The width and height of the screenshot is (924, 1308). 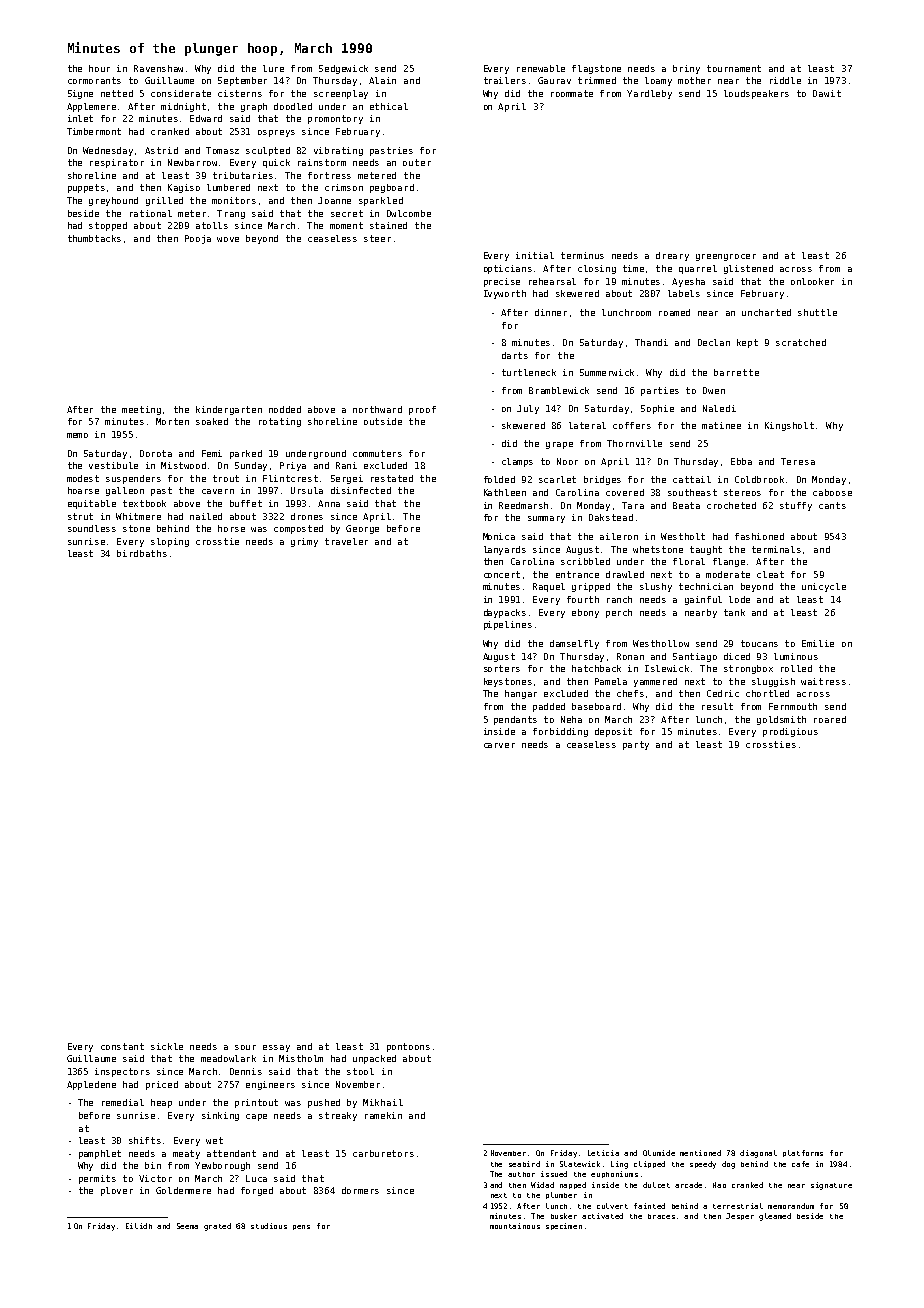 What do you see at coordinates (142, 553) in the screenshot?
I see `birdbaths` at bounding box center [142, 553].
